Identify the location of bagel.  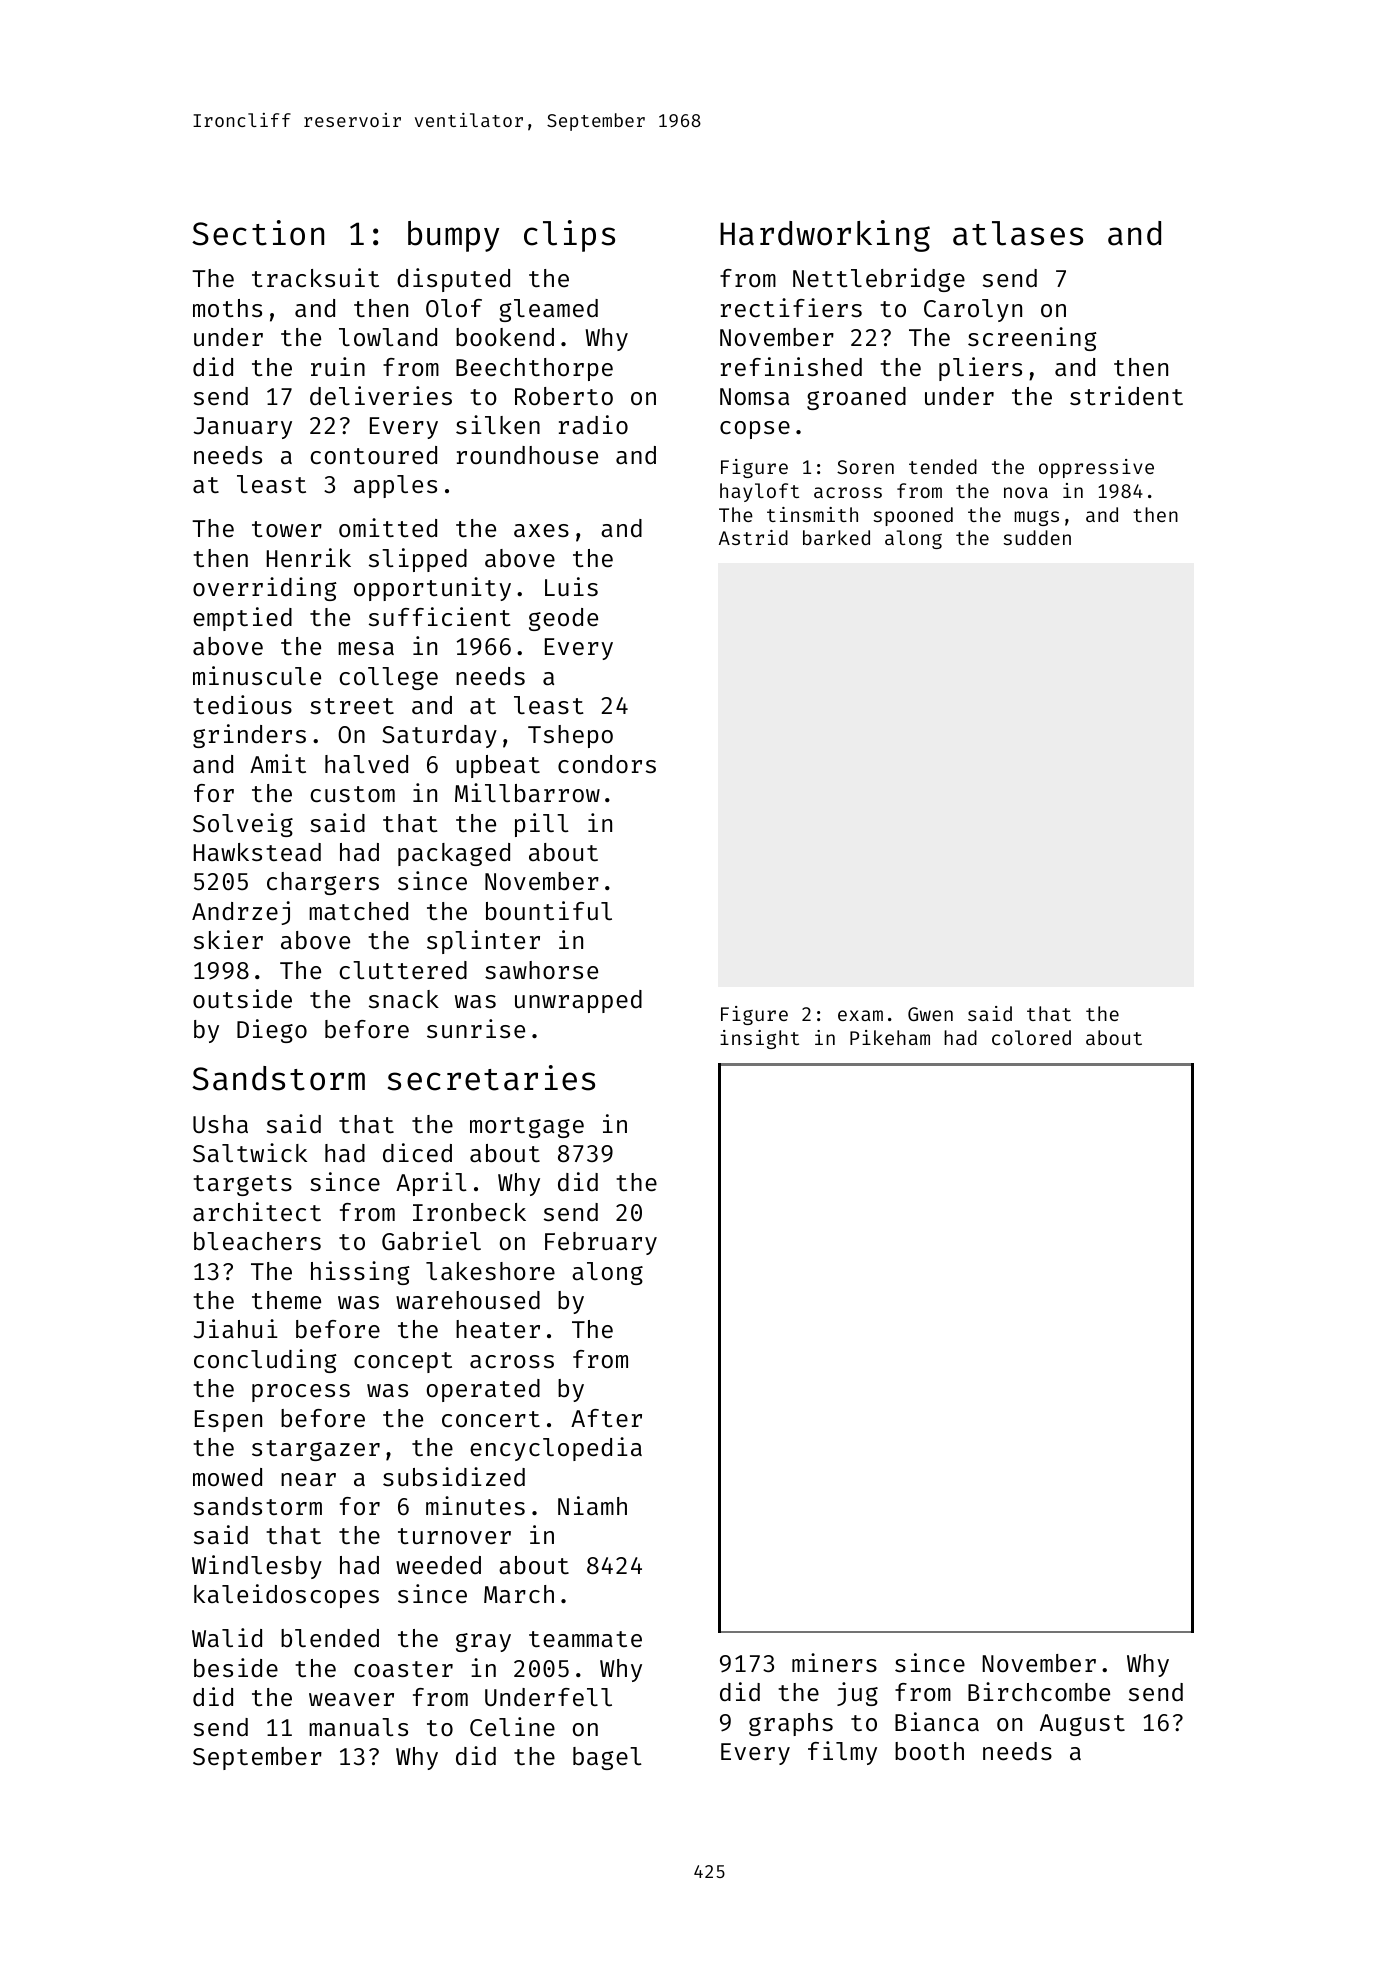
(607, 1758).
